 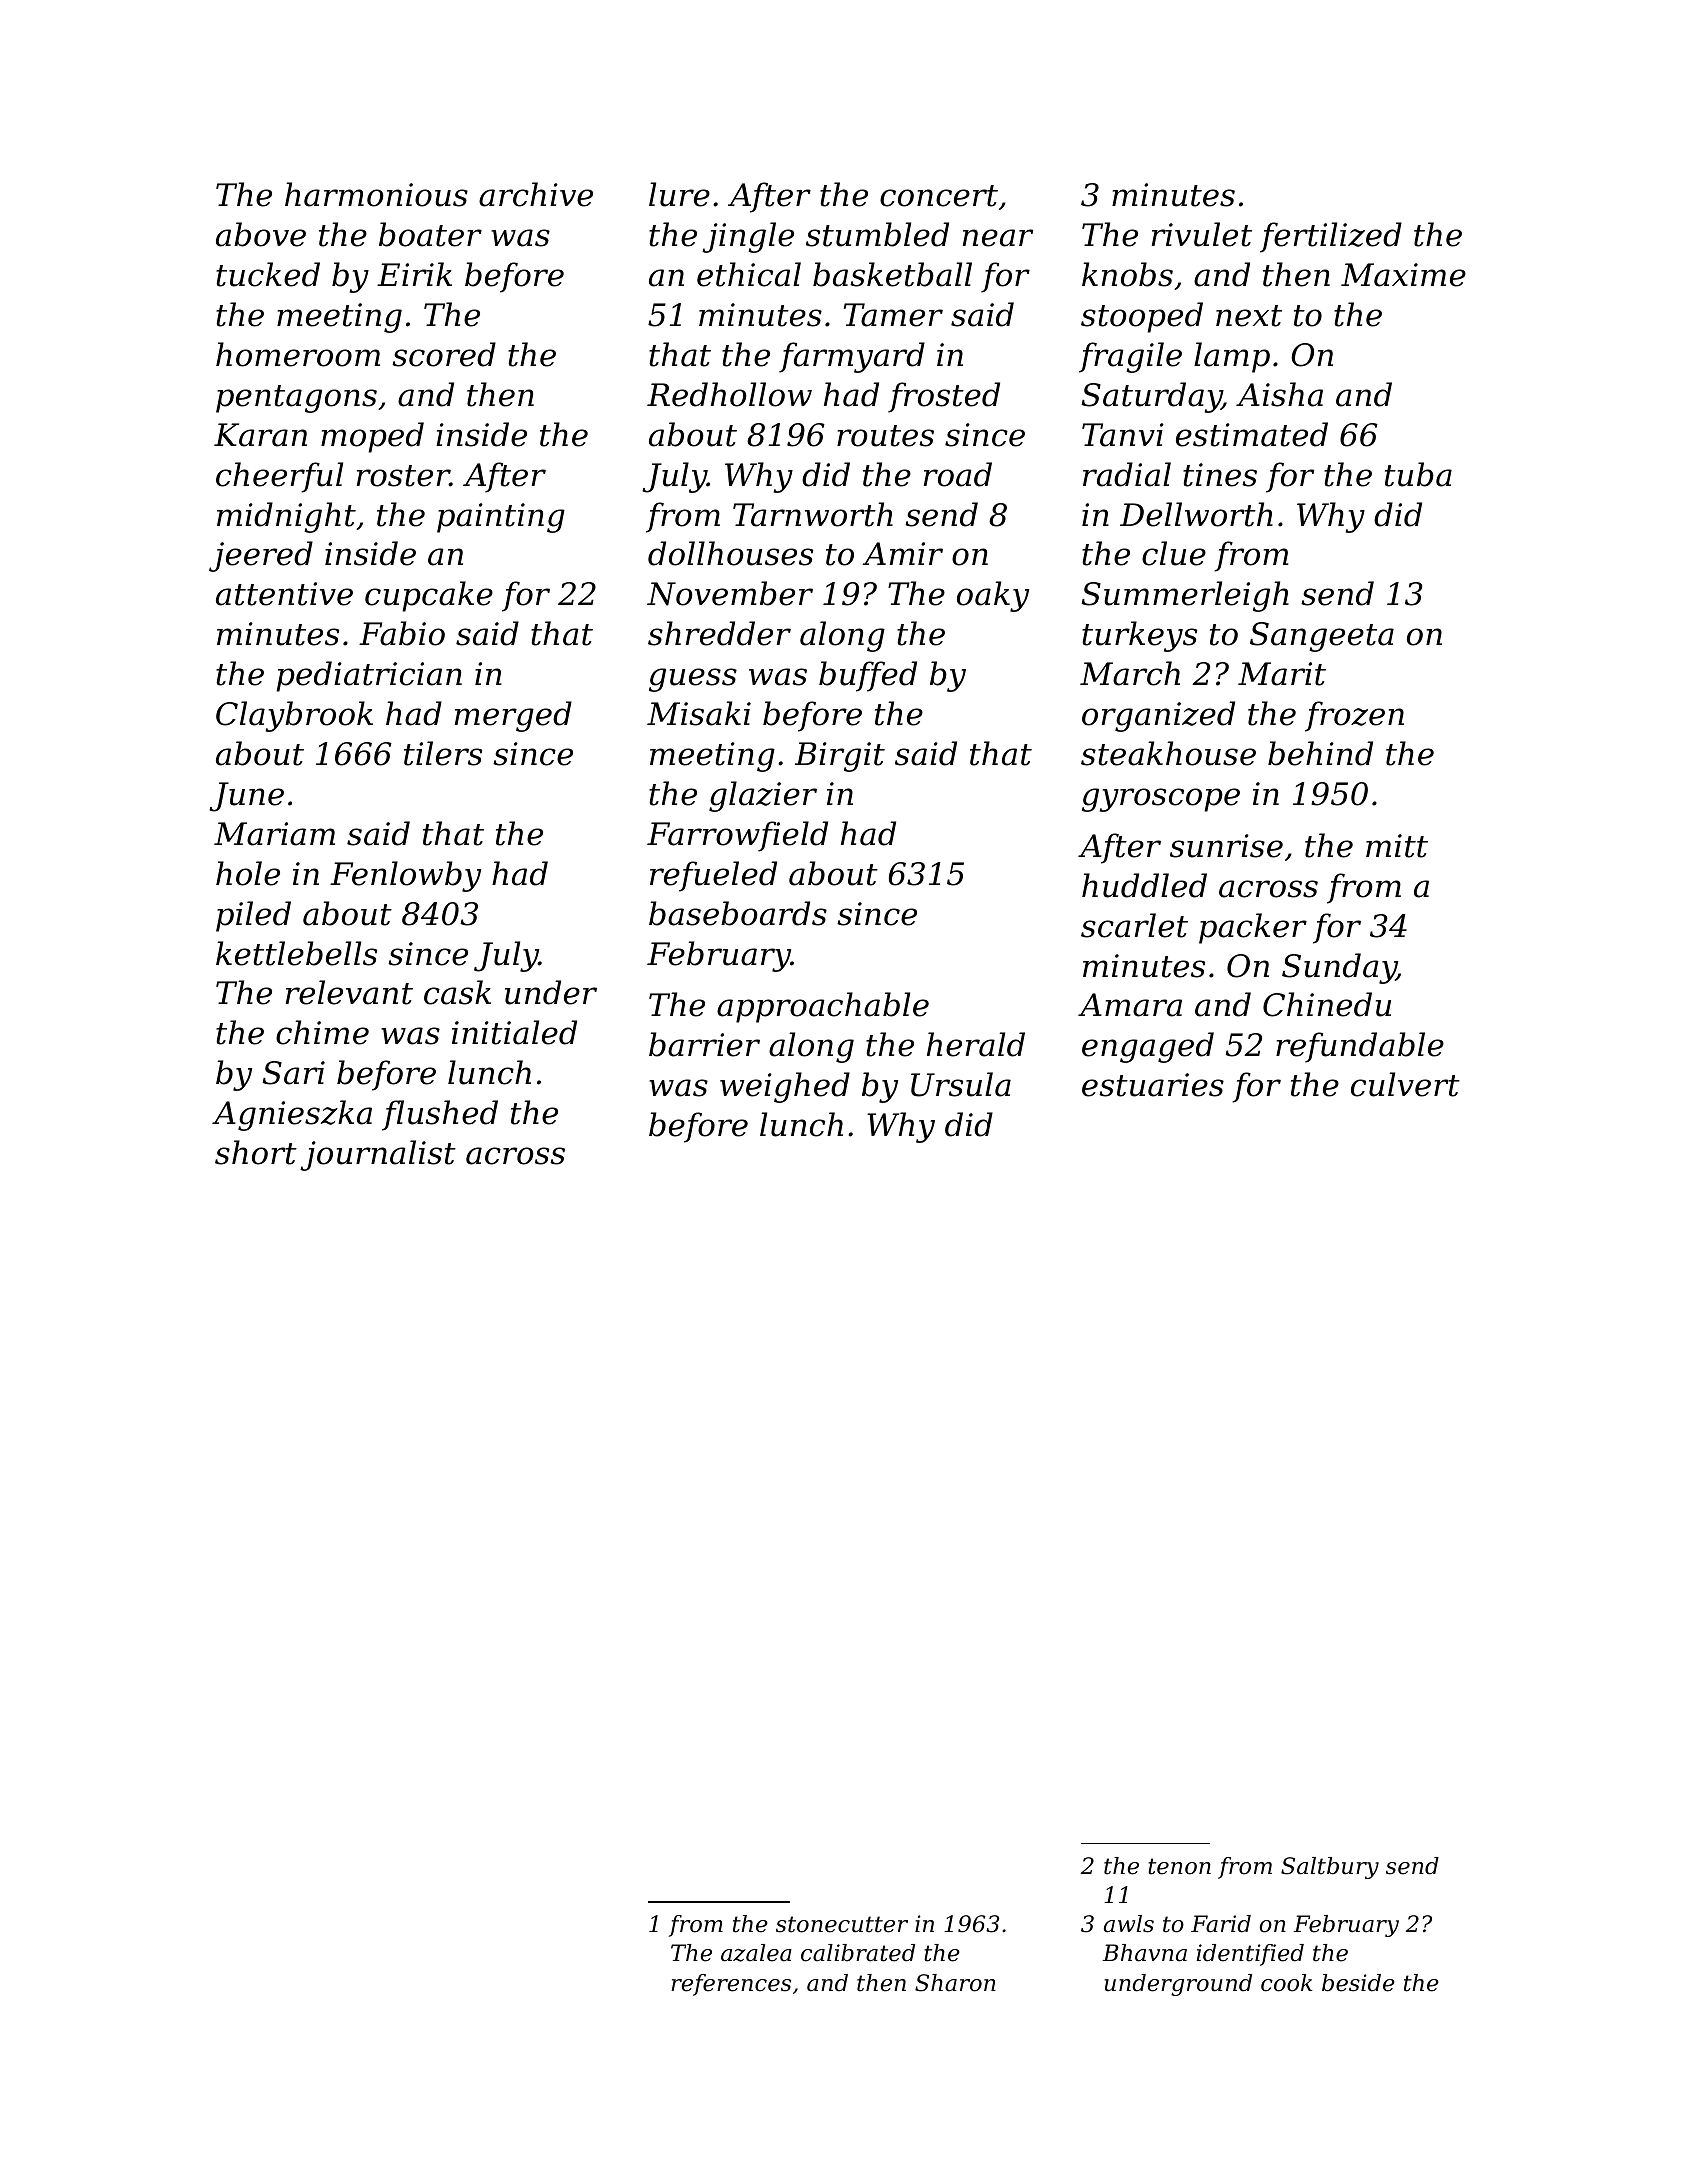 What do you see at coordinates (1405, 1084) in the document?
I see `culvert` at bounding box center [1405, 1084].
